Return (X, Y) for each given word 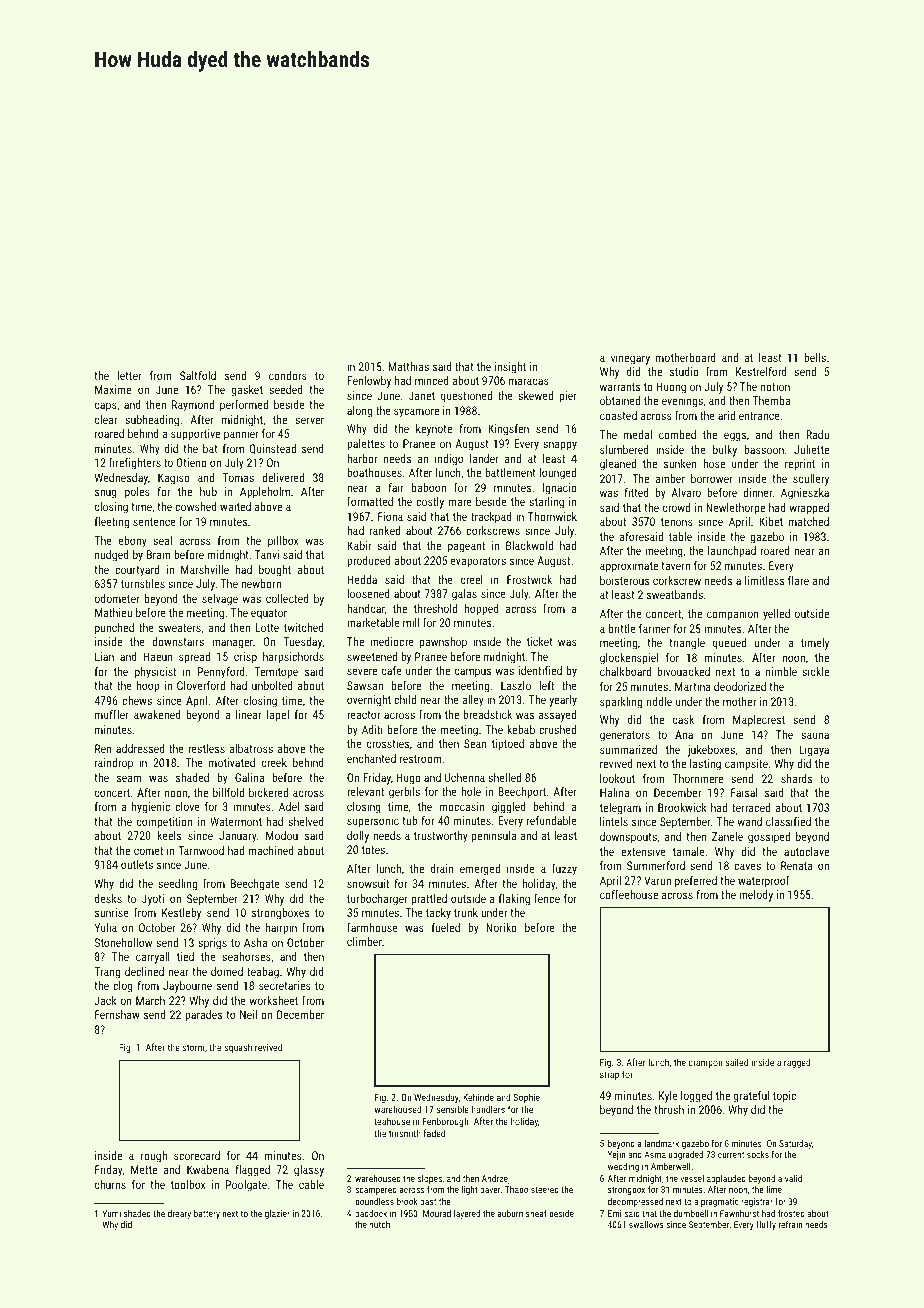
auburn (510, 1213)
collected (287, 598)
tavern (675, 566)
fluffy (766, 1225)
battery (207, 1214)
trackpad (491, 518)
